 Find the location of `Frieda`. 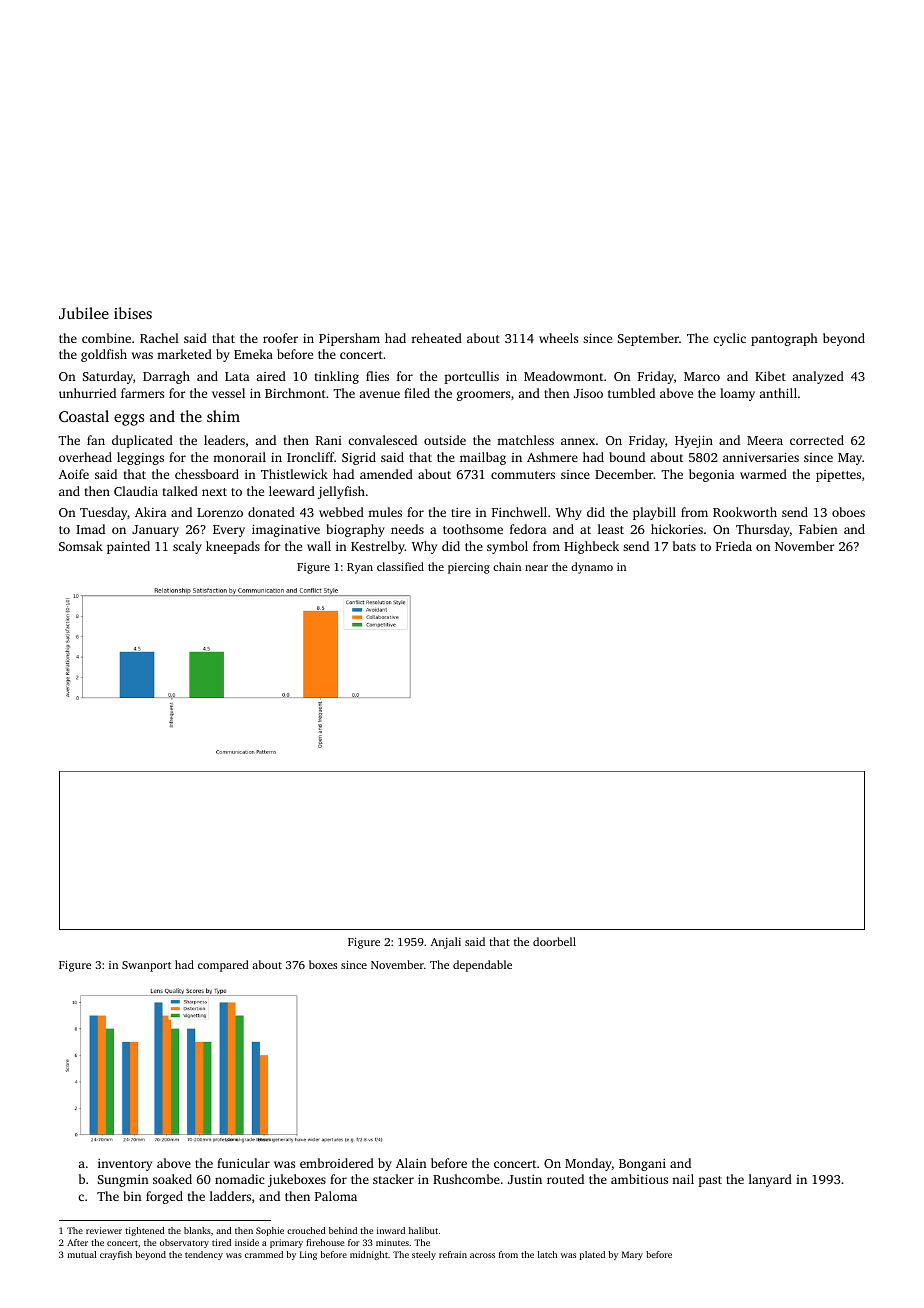

Frieda is located at coordinates (734, 546).
